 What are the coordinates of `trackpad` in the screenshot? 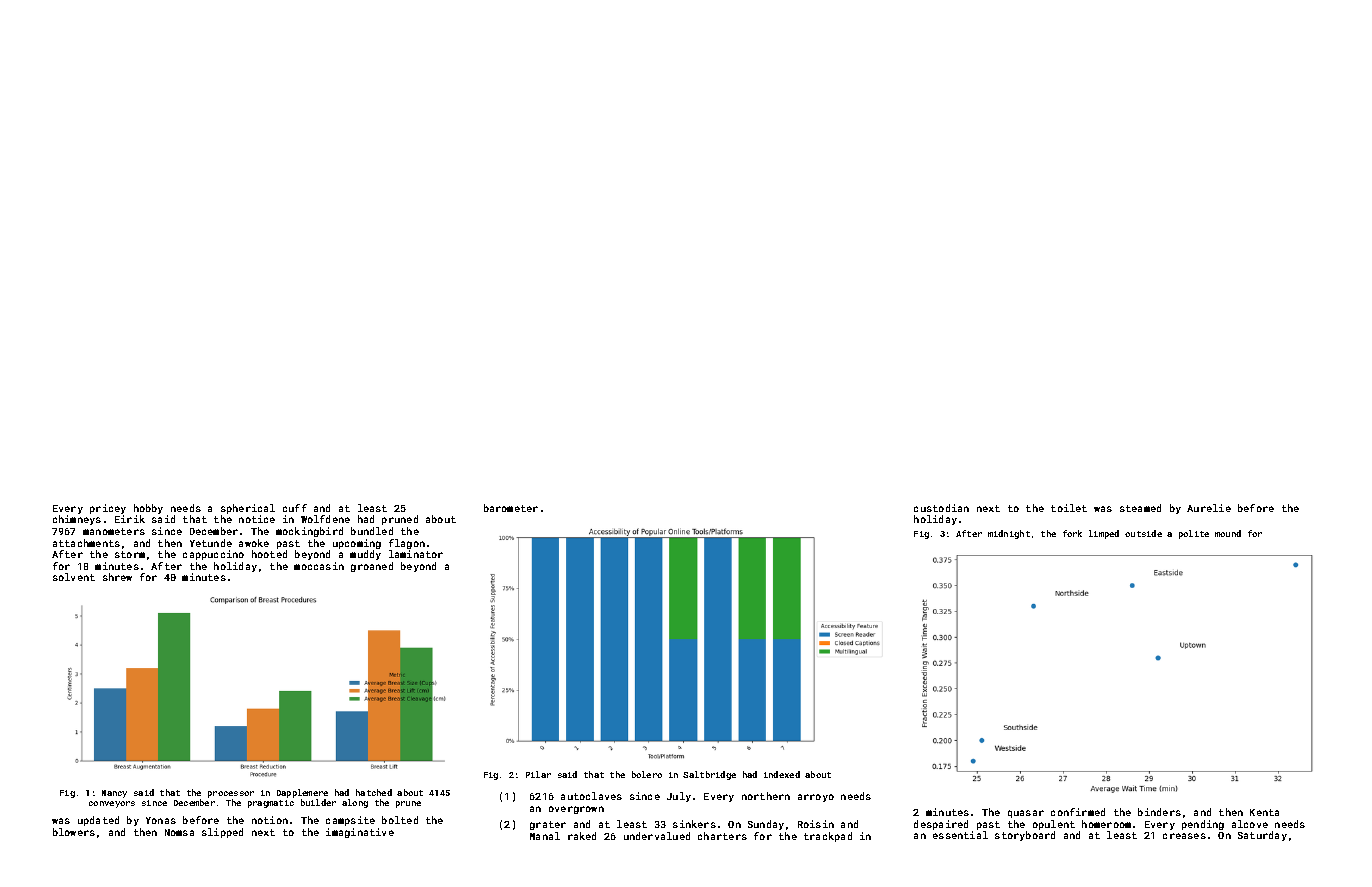 It's located at (828, 837).
